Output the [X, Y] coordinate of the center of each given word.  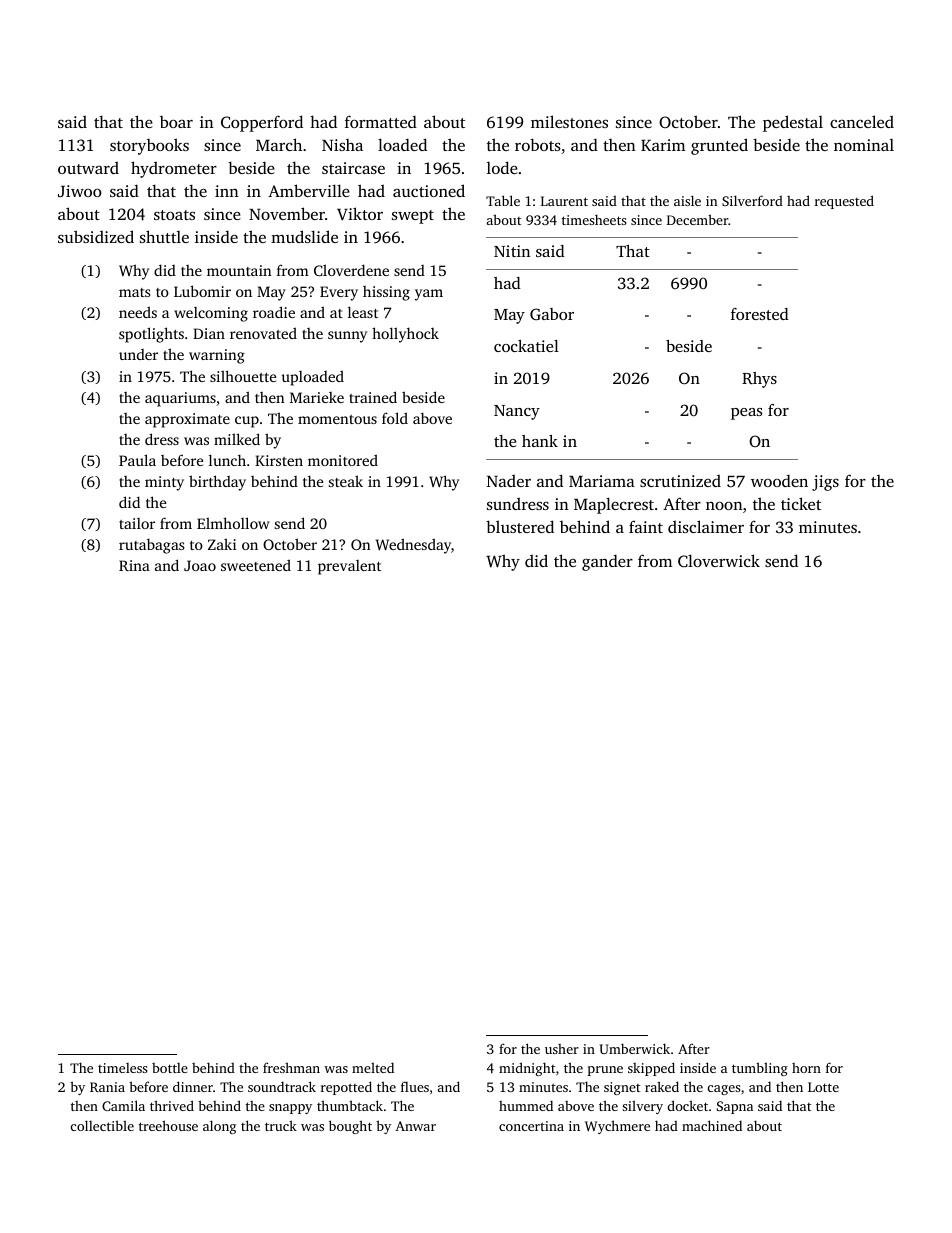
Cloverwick [719, 560]
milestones [569, 121]
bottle [170, 1068]
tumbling [760, 1069]
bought [350, 1127]
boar [176, 122]
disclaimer [706, 526]
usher [562, 1049]
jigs [825, 483]
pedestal [793, 123]
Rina [134, 565]
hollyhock [405, 335]
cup [247, 422]
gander [607, 562]
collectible [102, 1125]
